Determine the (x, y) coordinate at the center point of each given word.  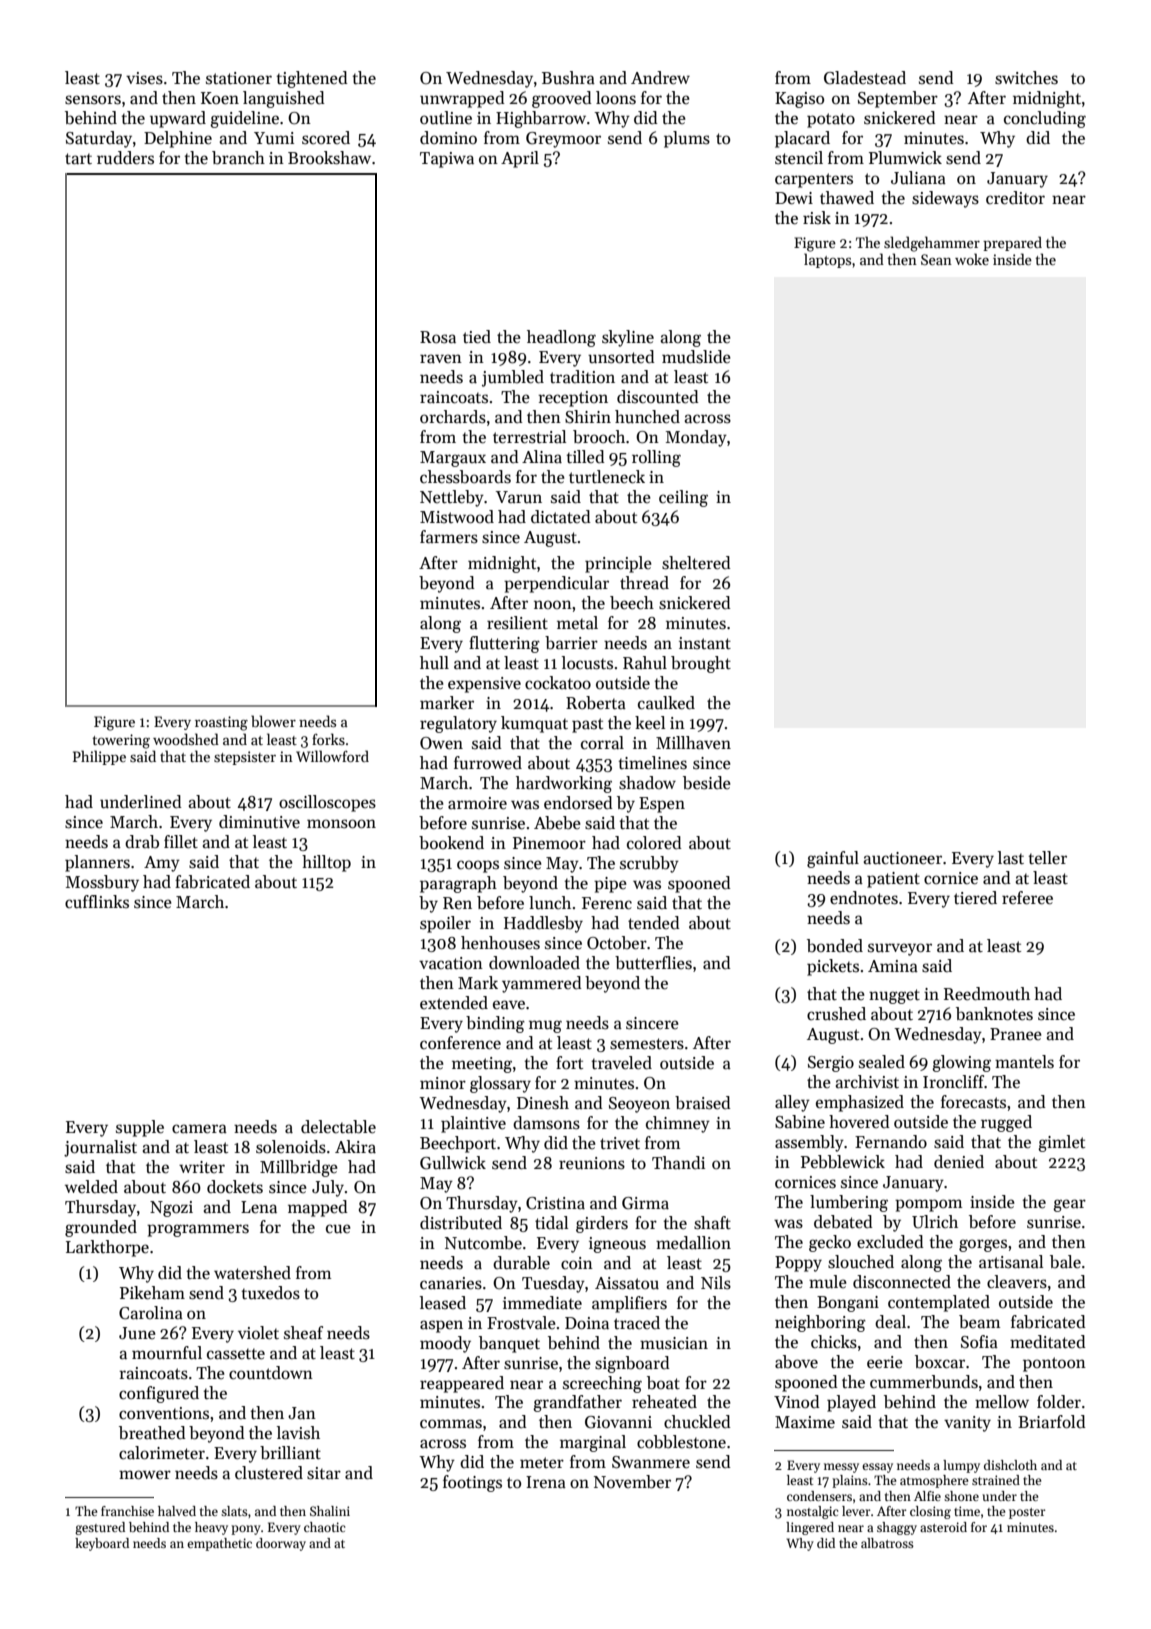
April (520, 159)
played (851, 1403)
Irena (546, 1482)
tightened (312, 79)
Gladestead (865, 78)
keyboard (102, 1544)
